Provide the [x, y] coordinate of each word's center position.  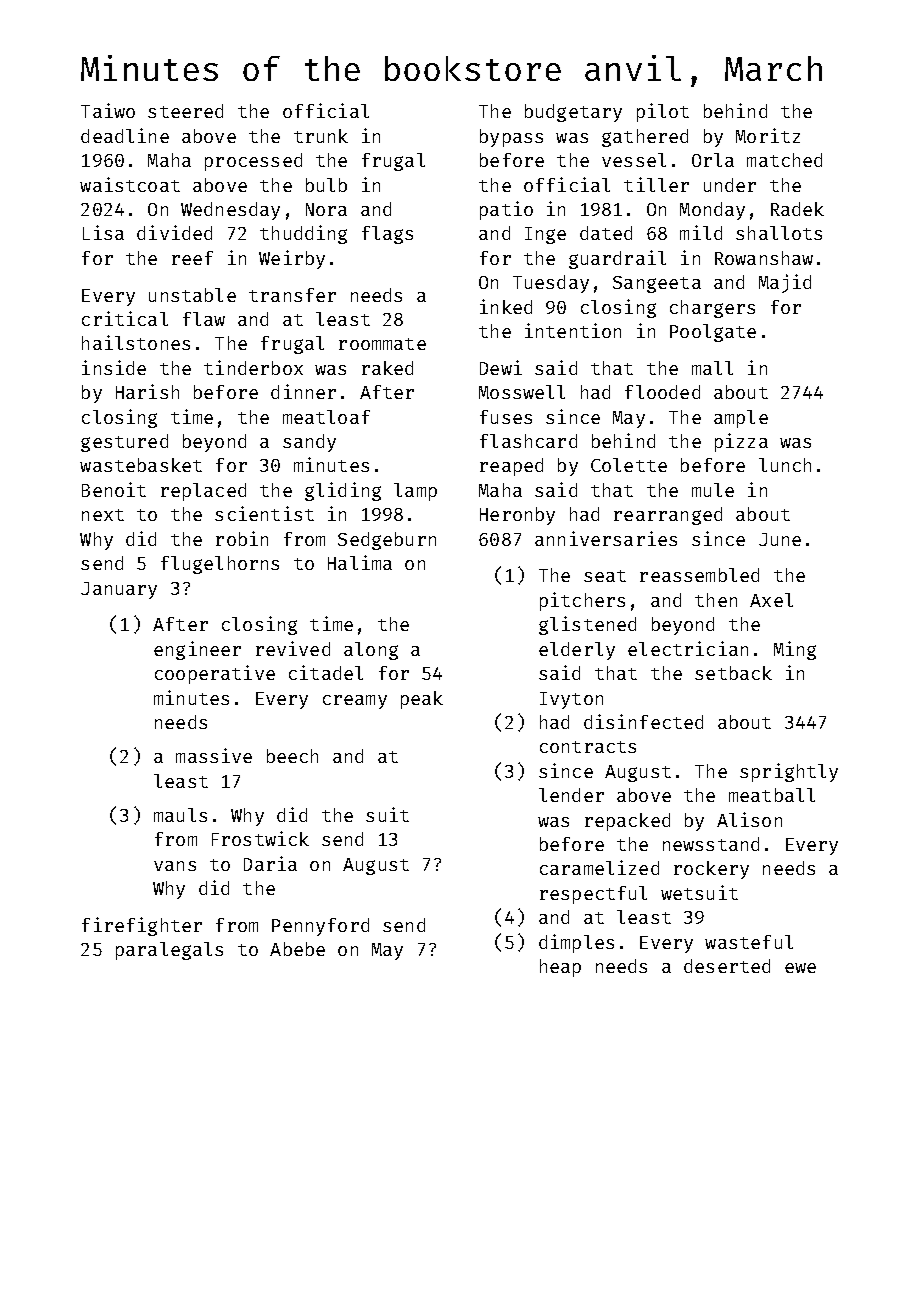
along [371, 651]
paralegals [169, 951]
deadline [125, 135]
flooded [662, 392]
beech [292, 756]
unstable [192, 295]
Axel [771, 600]
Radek [797, 209]
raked [387, 368]
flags [387, 235]
